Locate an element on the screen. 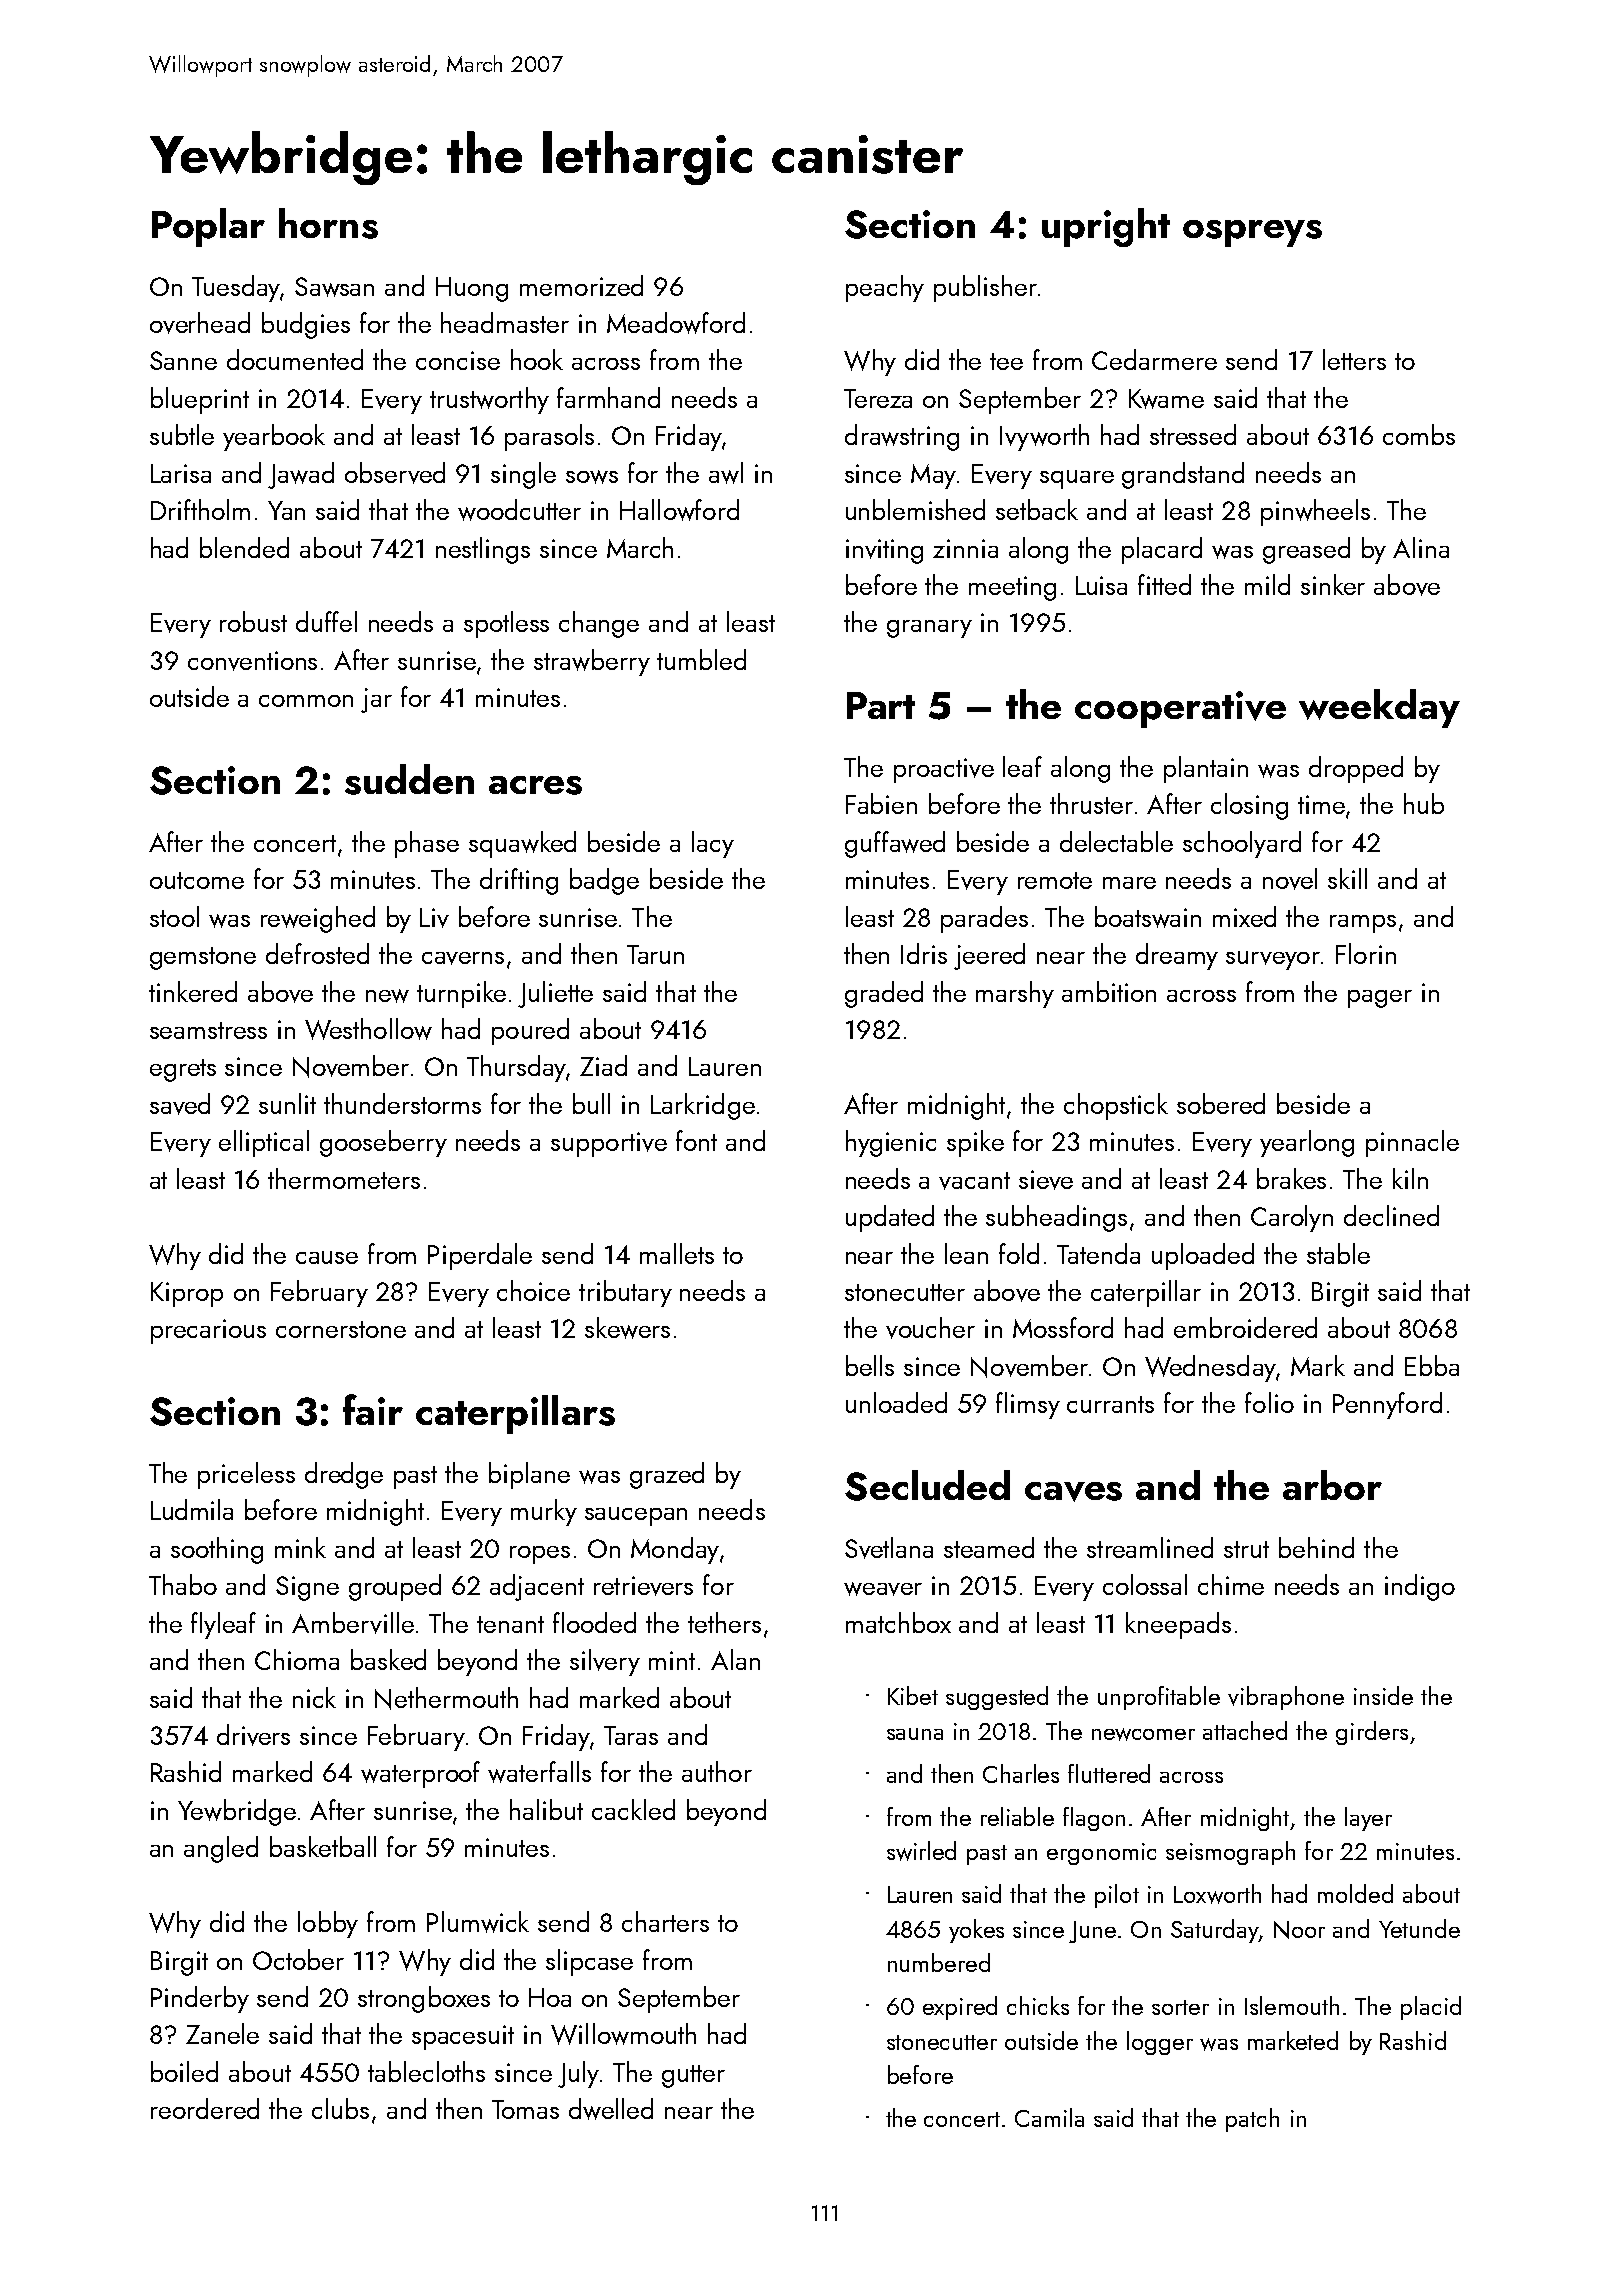  cackled is located at coordinates (633, 1809).
